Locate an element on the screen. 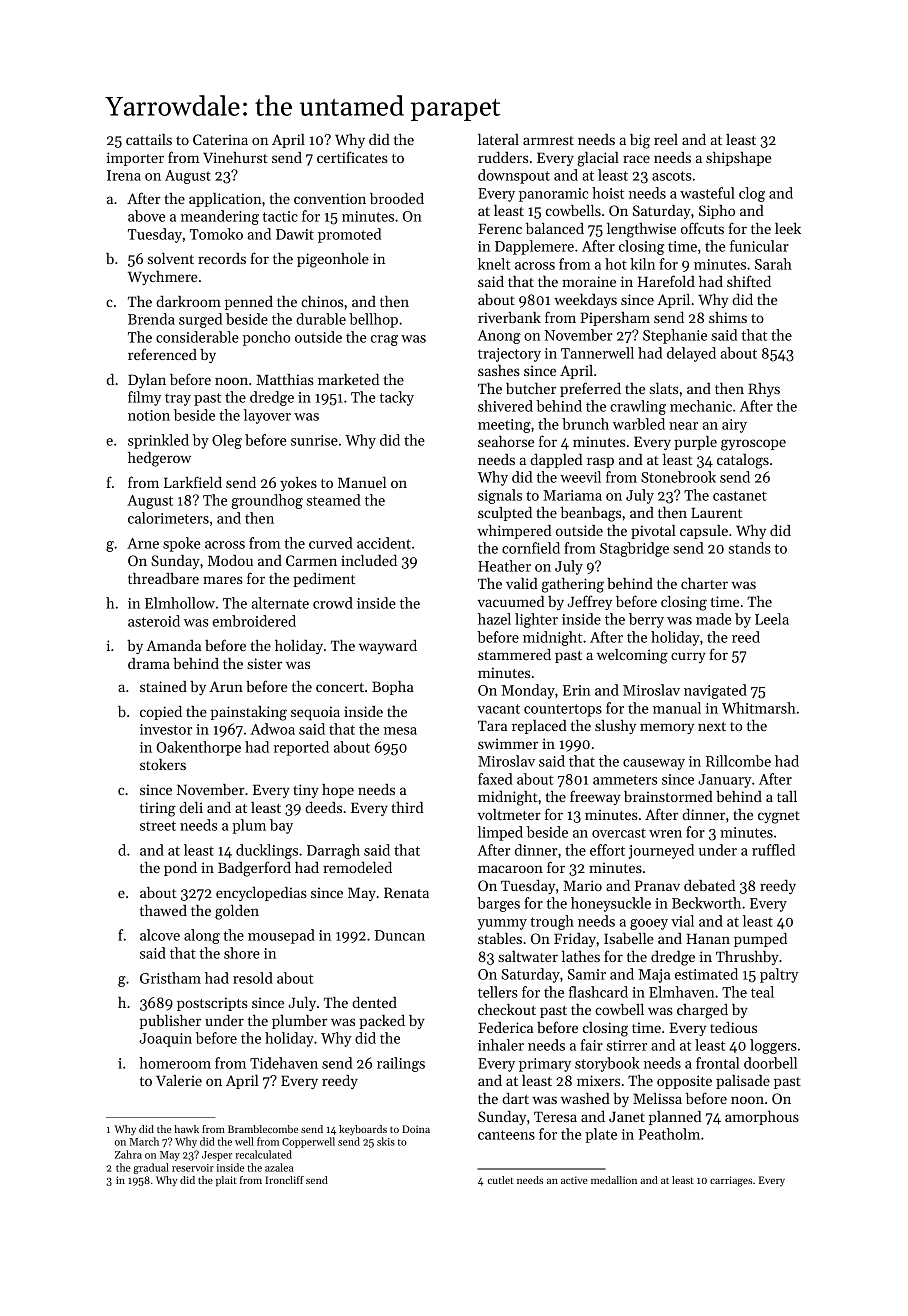 The image size is (908, 1316). calorimeters is located at coordinates (168, 518).
